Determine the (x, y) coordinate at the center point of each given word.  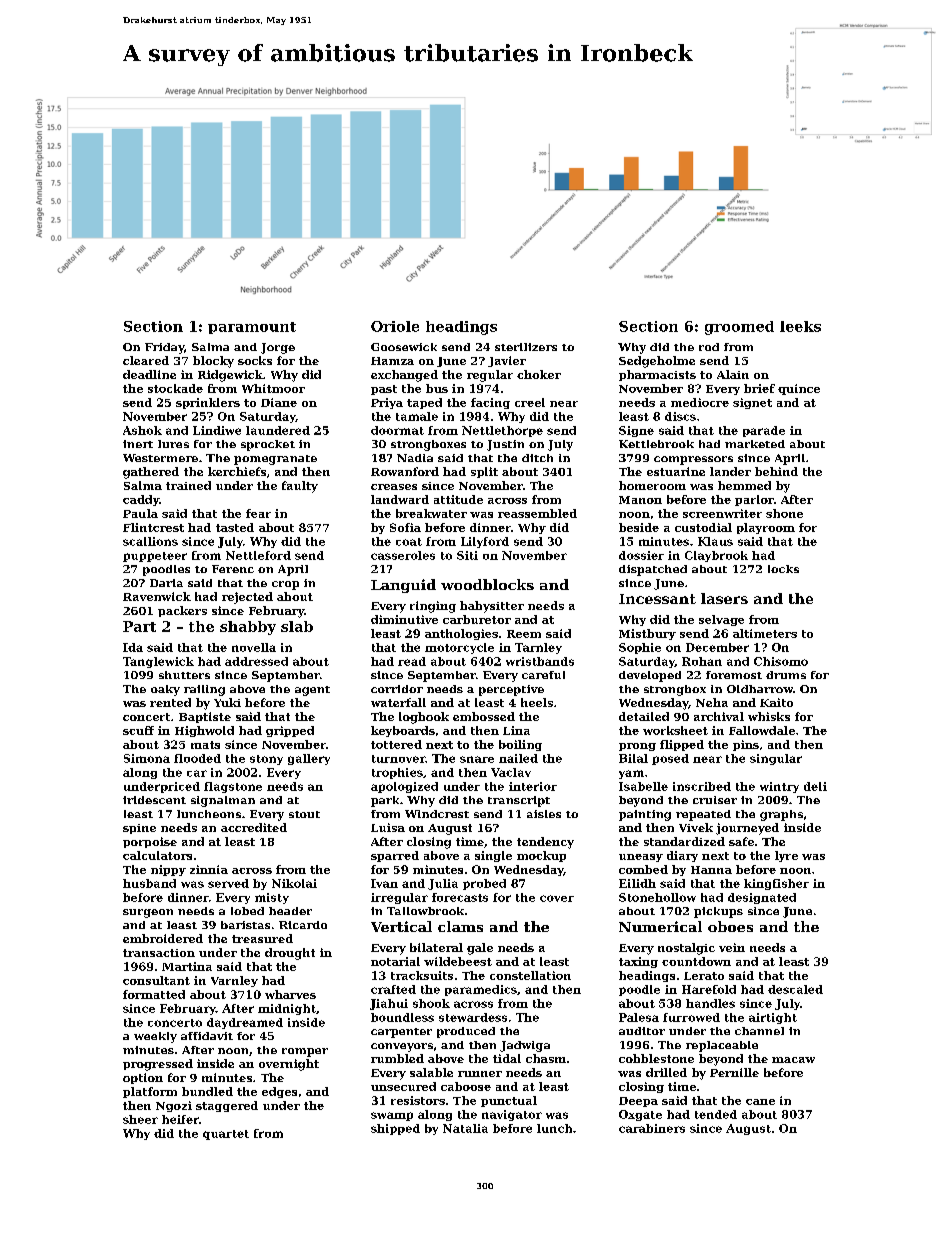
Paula (140, 513)
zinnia (209, 869)
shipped (395, 1129)
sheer (140, 1119)
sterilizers (526, 347)
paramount (252, 328)
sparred (395, 856)
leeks (800, 326)
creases (394, 487)
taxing (638, 962)
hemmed (744, 485)
